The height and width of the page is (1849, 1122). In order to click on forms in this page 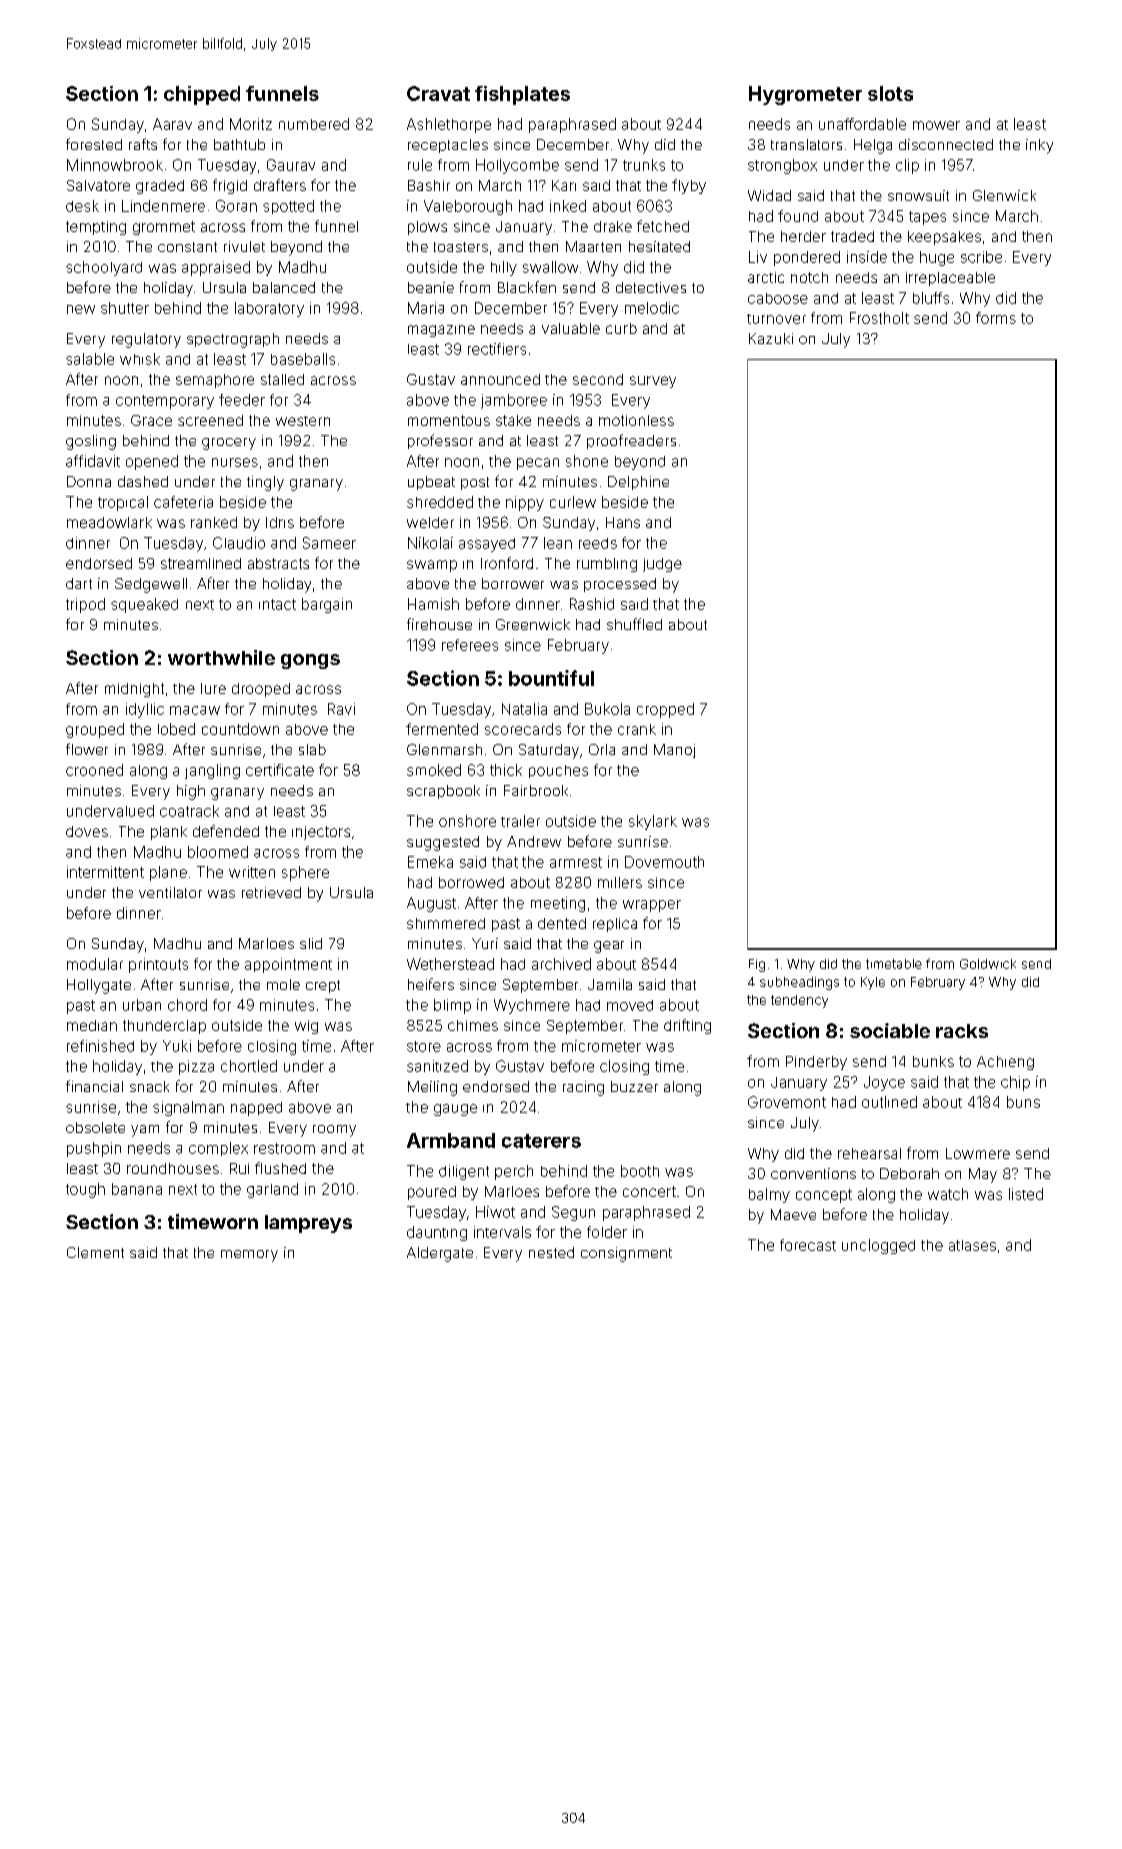, I will do `click(996, 318)`.
